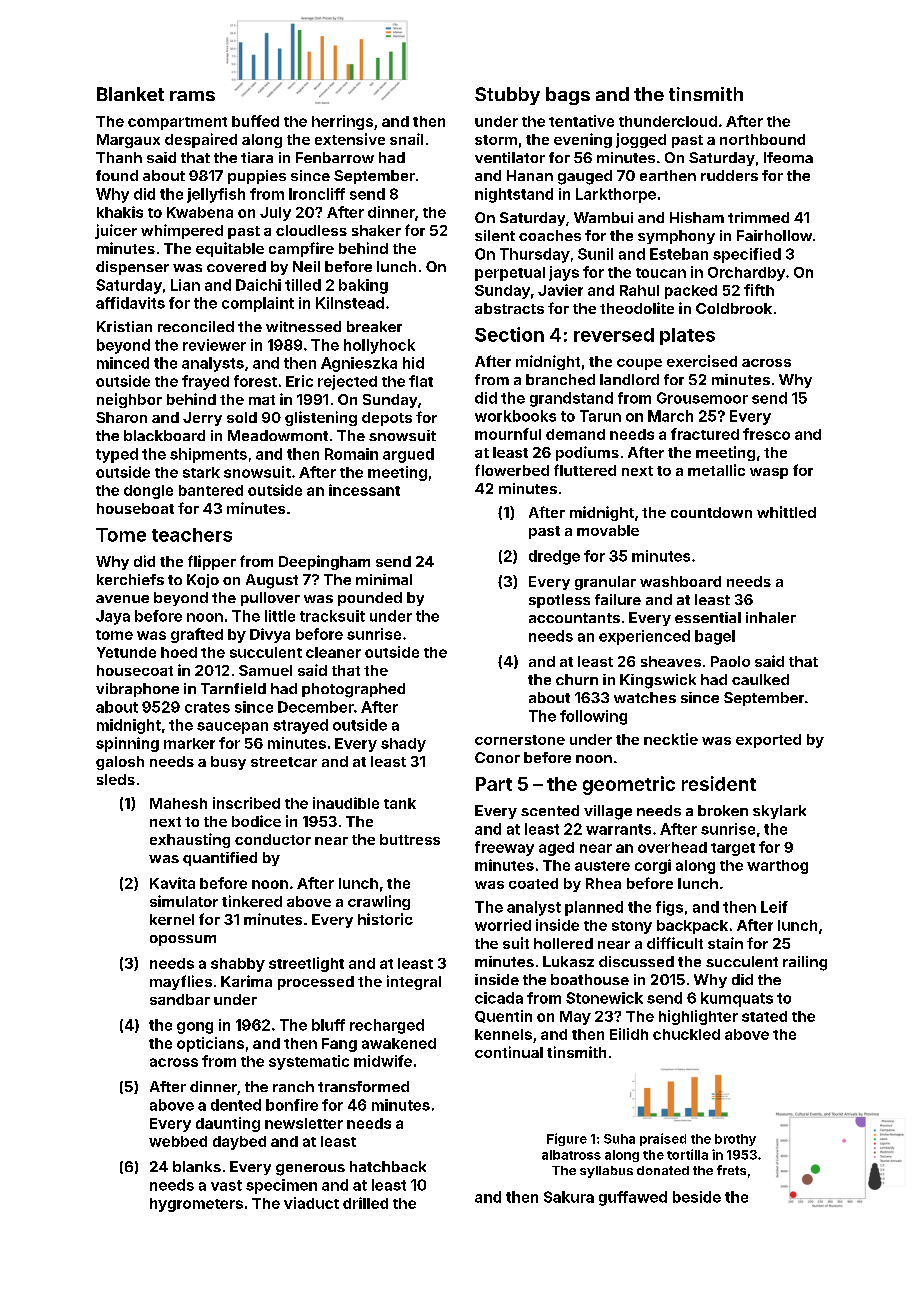  I want to click on Ifeoma, so click(788, 157).
